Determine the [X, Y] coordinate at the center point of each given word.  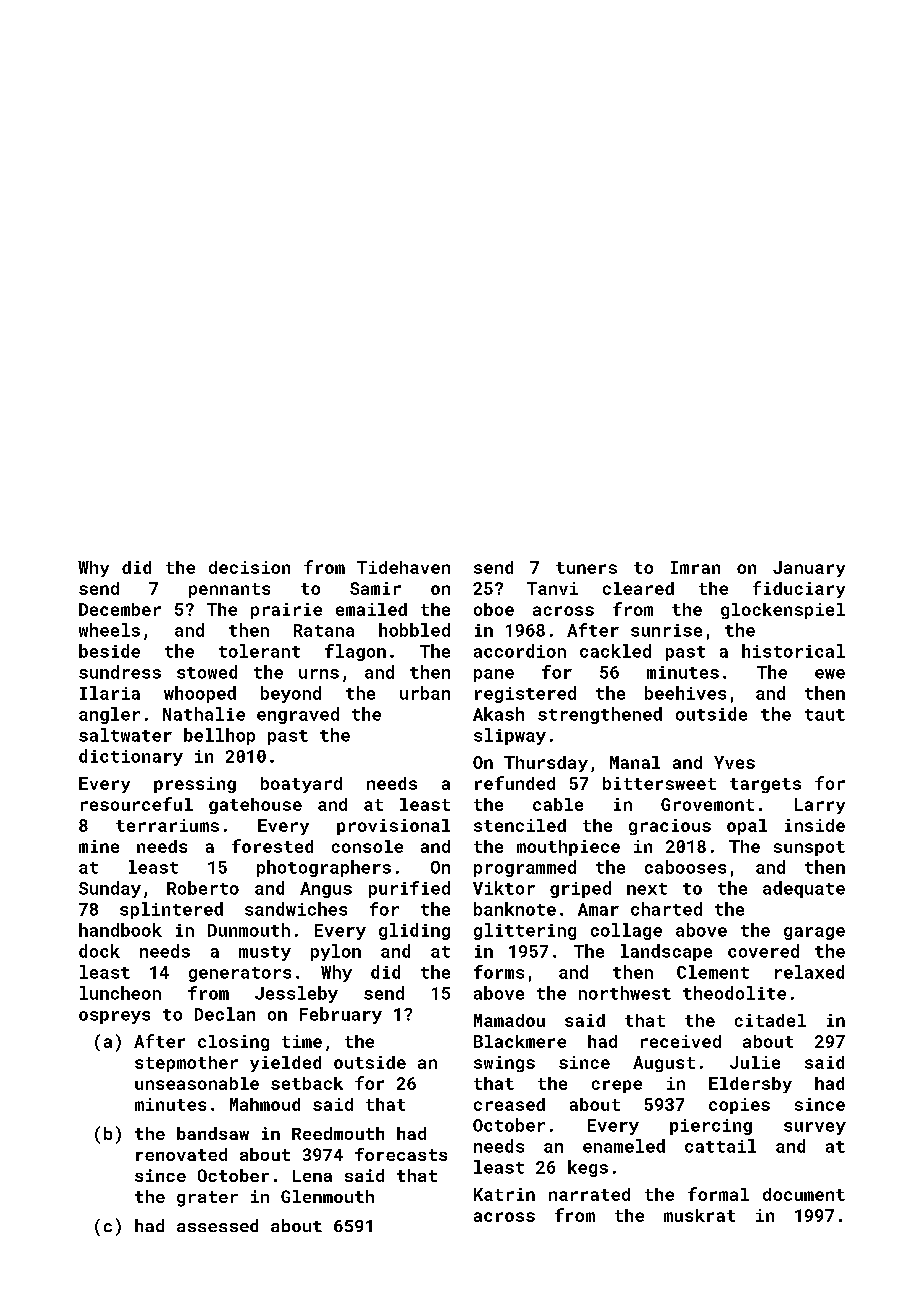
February [341, 1015]
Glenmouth [327, 1196]
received [681, 1041]
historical [793, 651]
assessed [217, 1225]
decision [249, 567]
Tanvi [552, 588]
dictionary [131, 757]
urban [425, 693]
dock [99, 951]
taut [825, 715]
